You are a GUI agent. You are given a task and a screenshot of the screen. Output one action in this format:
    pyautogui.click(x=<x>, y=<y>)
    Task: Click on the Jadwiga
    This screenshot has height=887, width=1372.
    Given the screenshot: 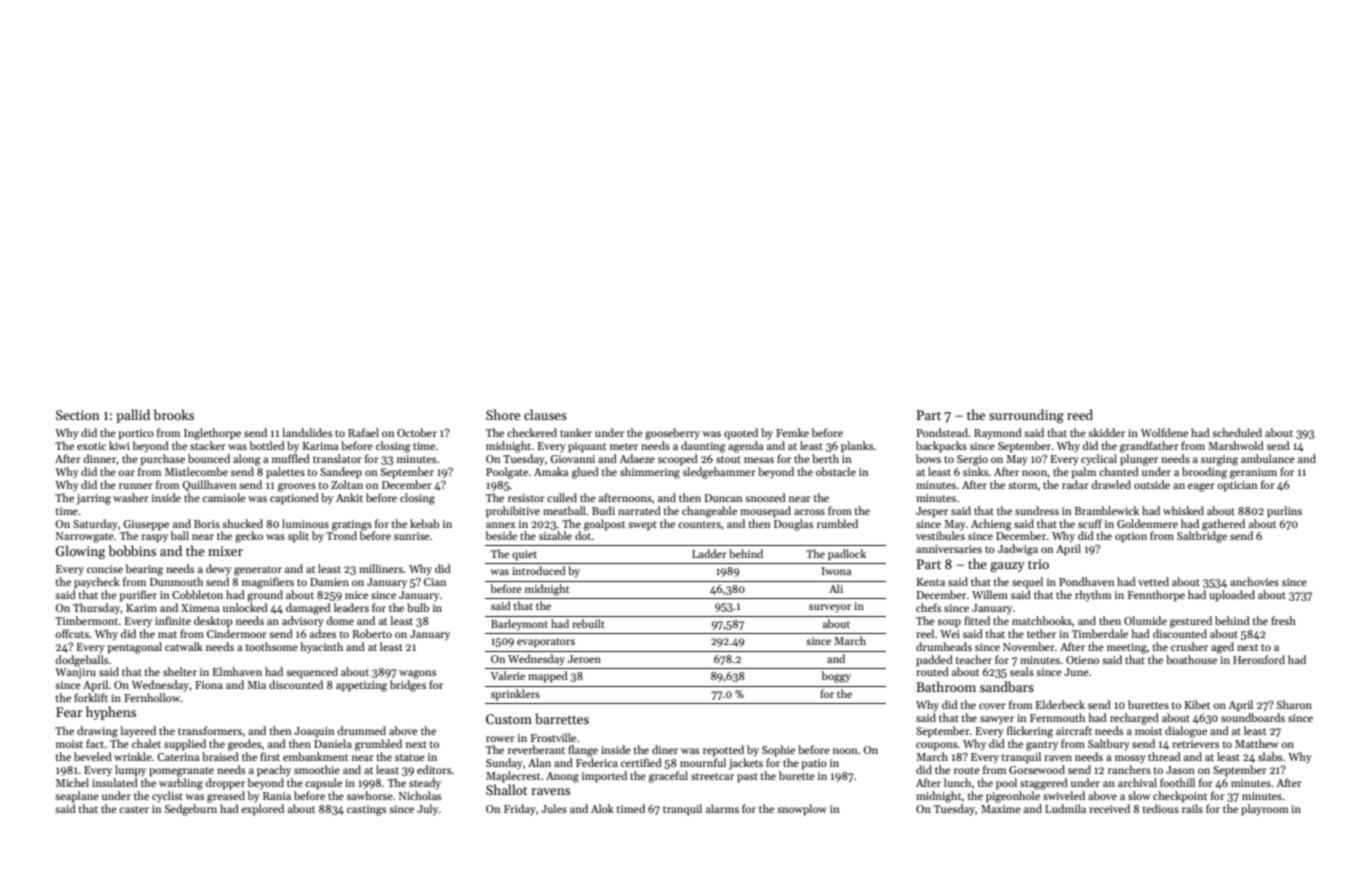 What is the action you would take?
    pyautogui.click(x=1018, y=550)
